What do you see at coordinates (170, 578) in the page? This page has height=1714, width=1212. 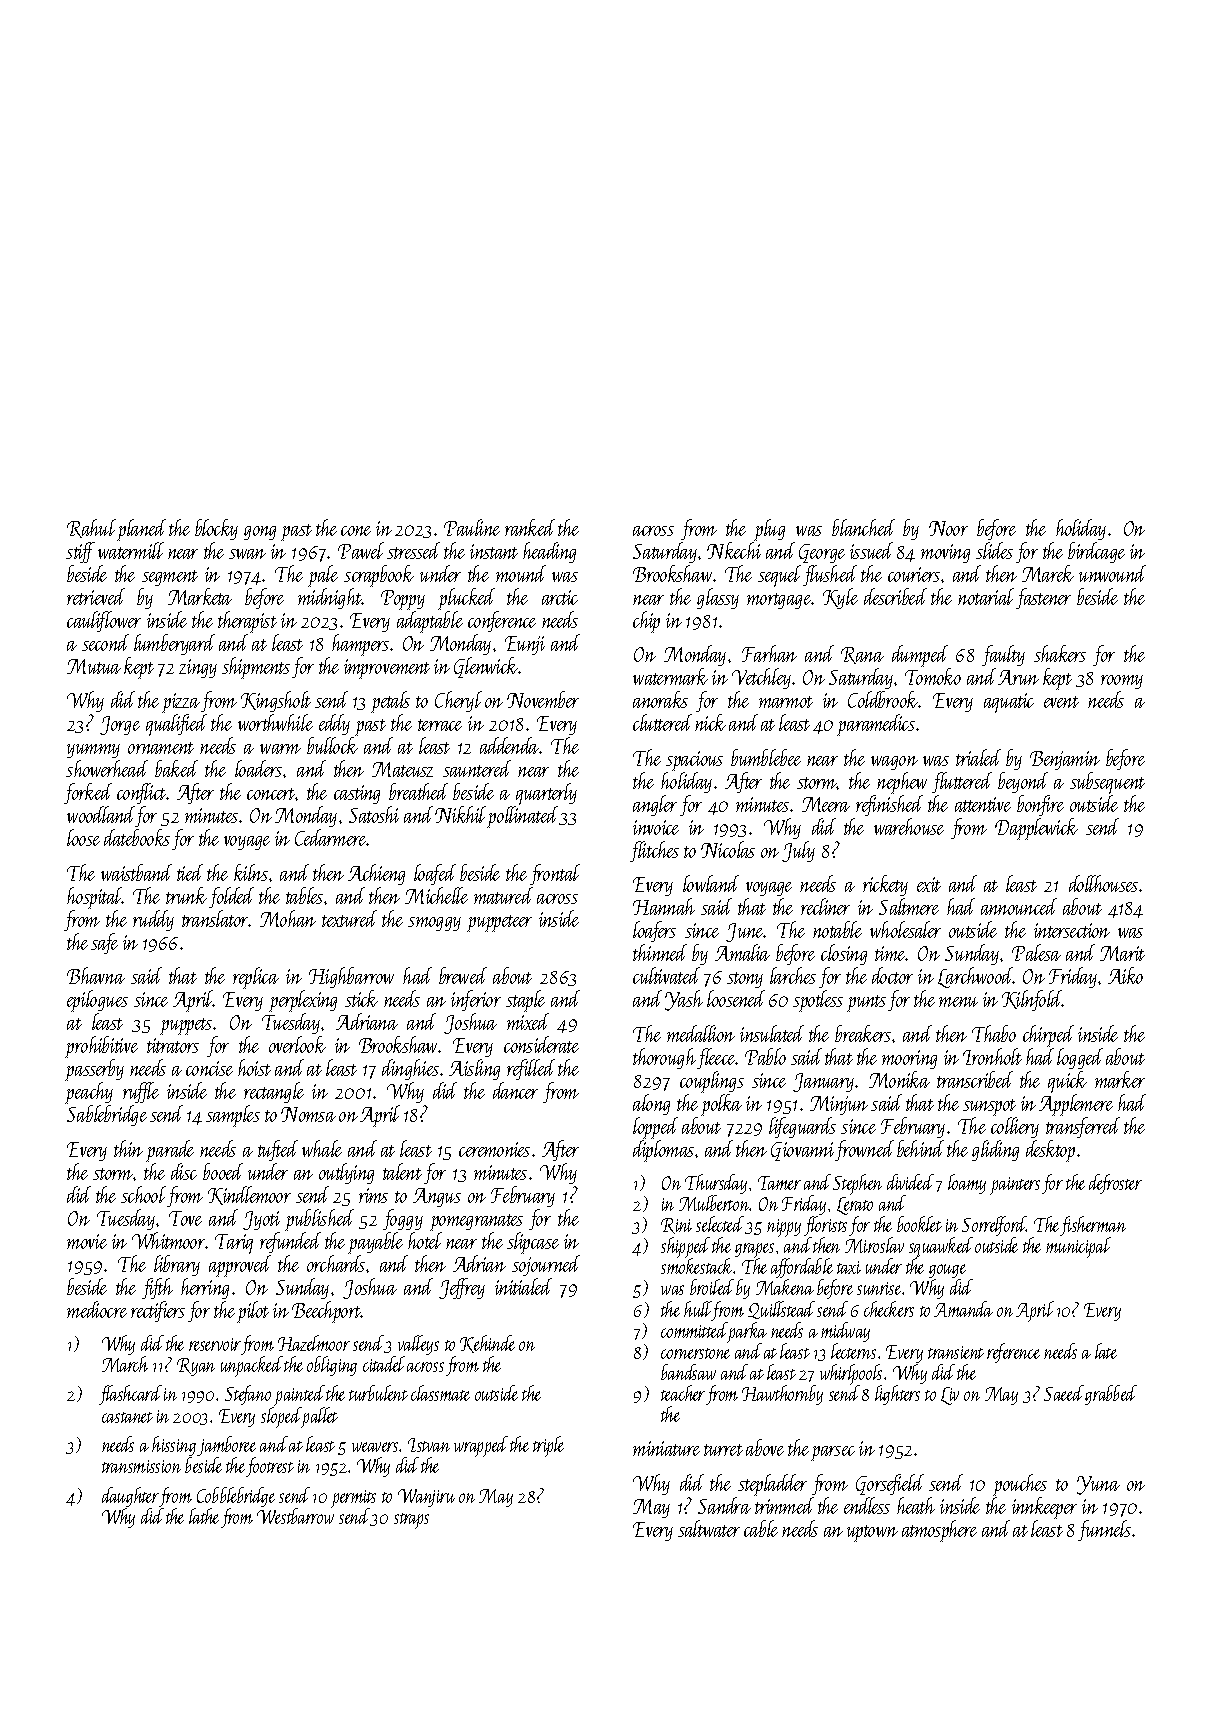 I see `segment` at bounding box center [170, 578].
